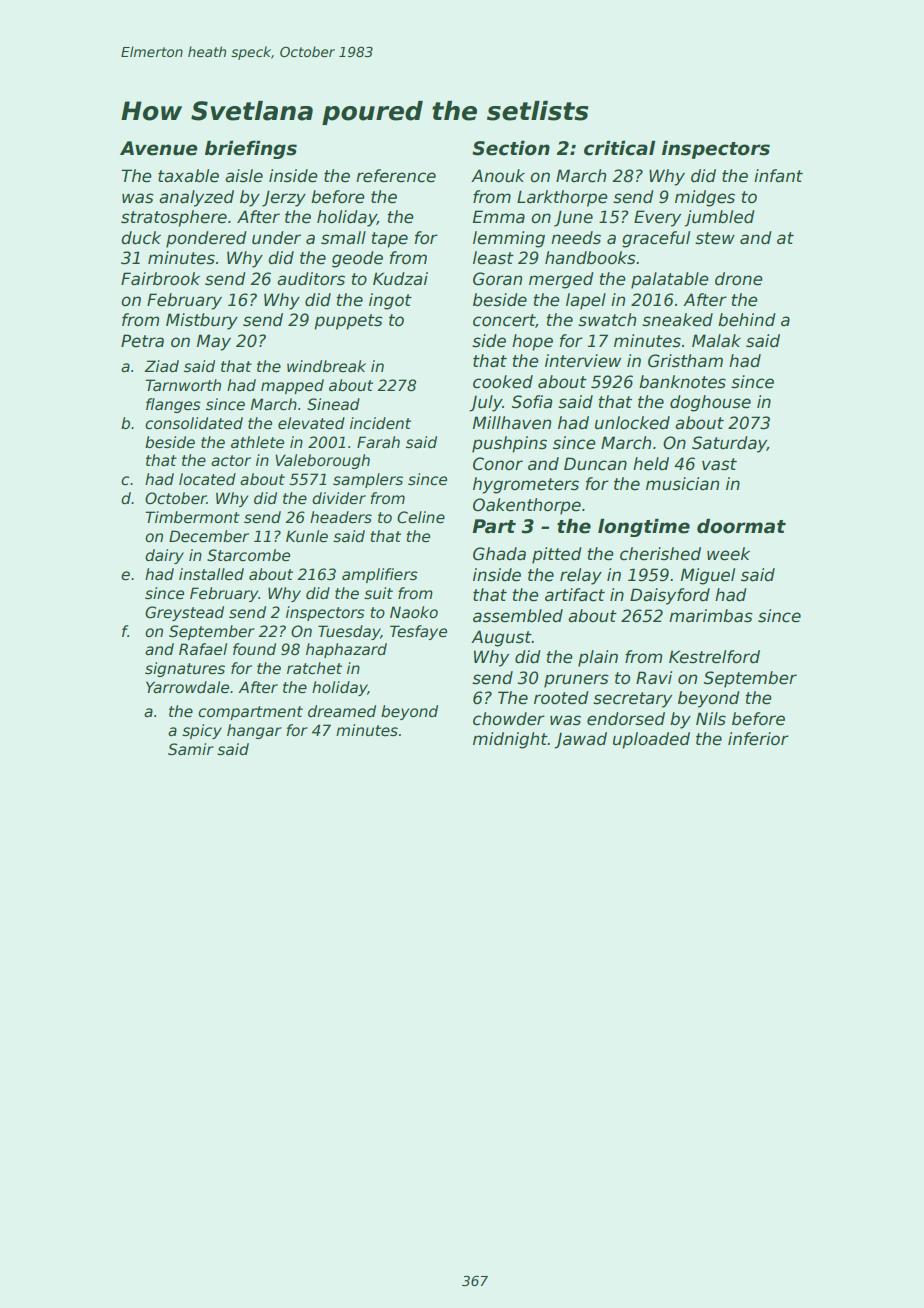 The image size is (924, 1308). I want to click on flanges, so click(173, 405).
